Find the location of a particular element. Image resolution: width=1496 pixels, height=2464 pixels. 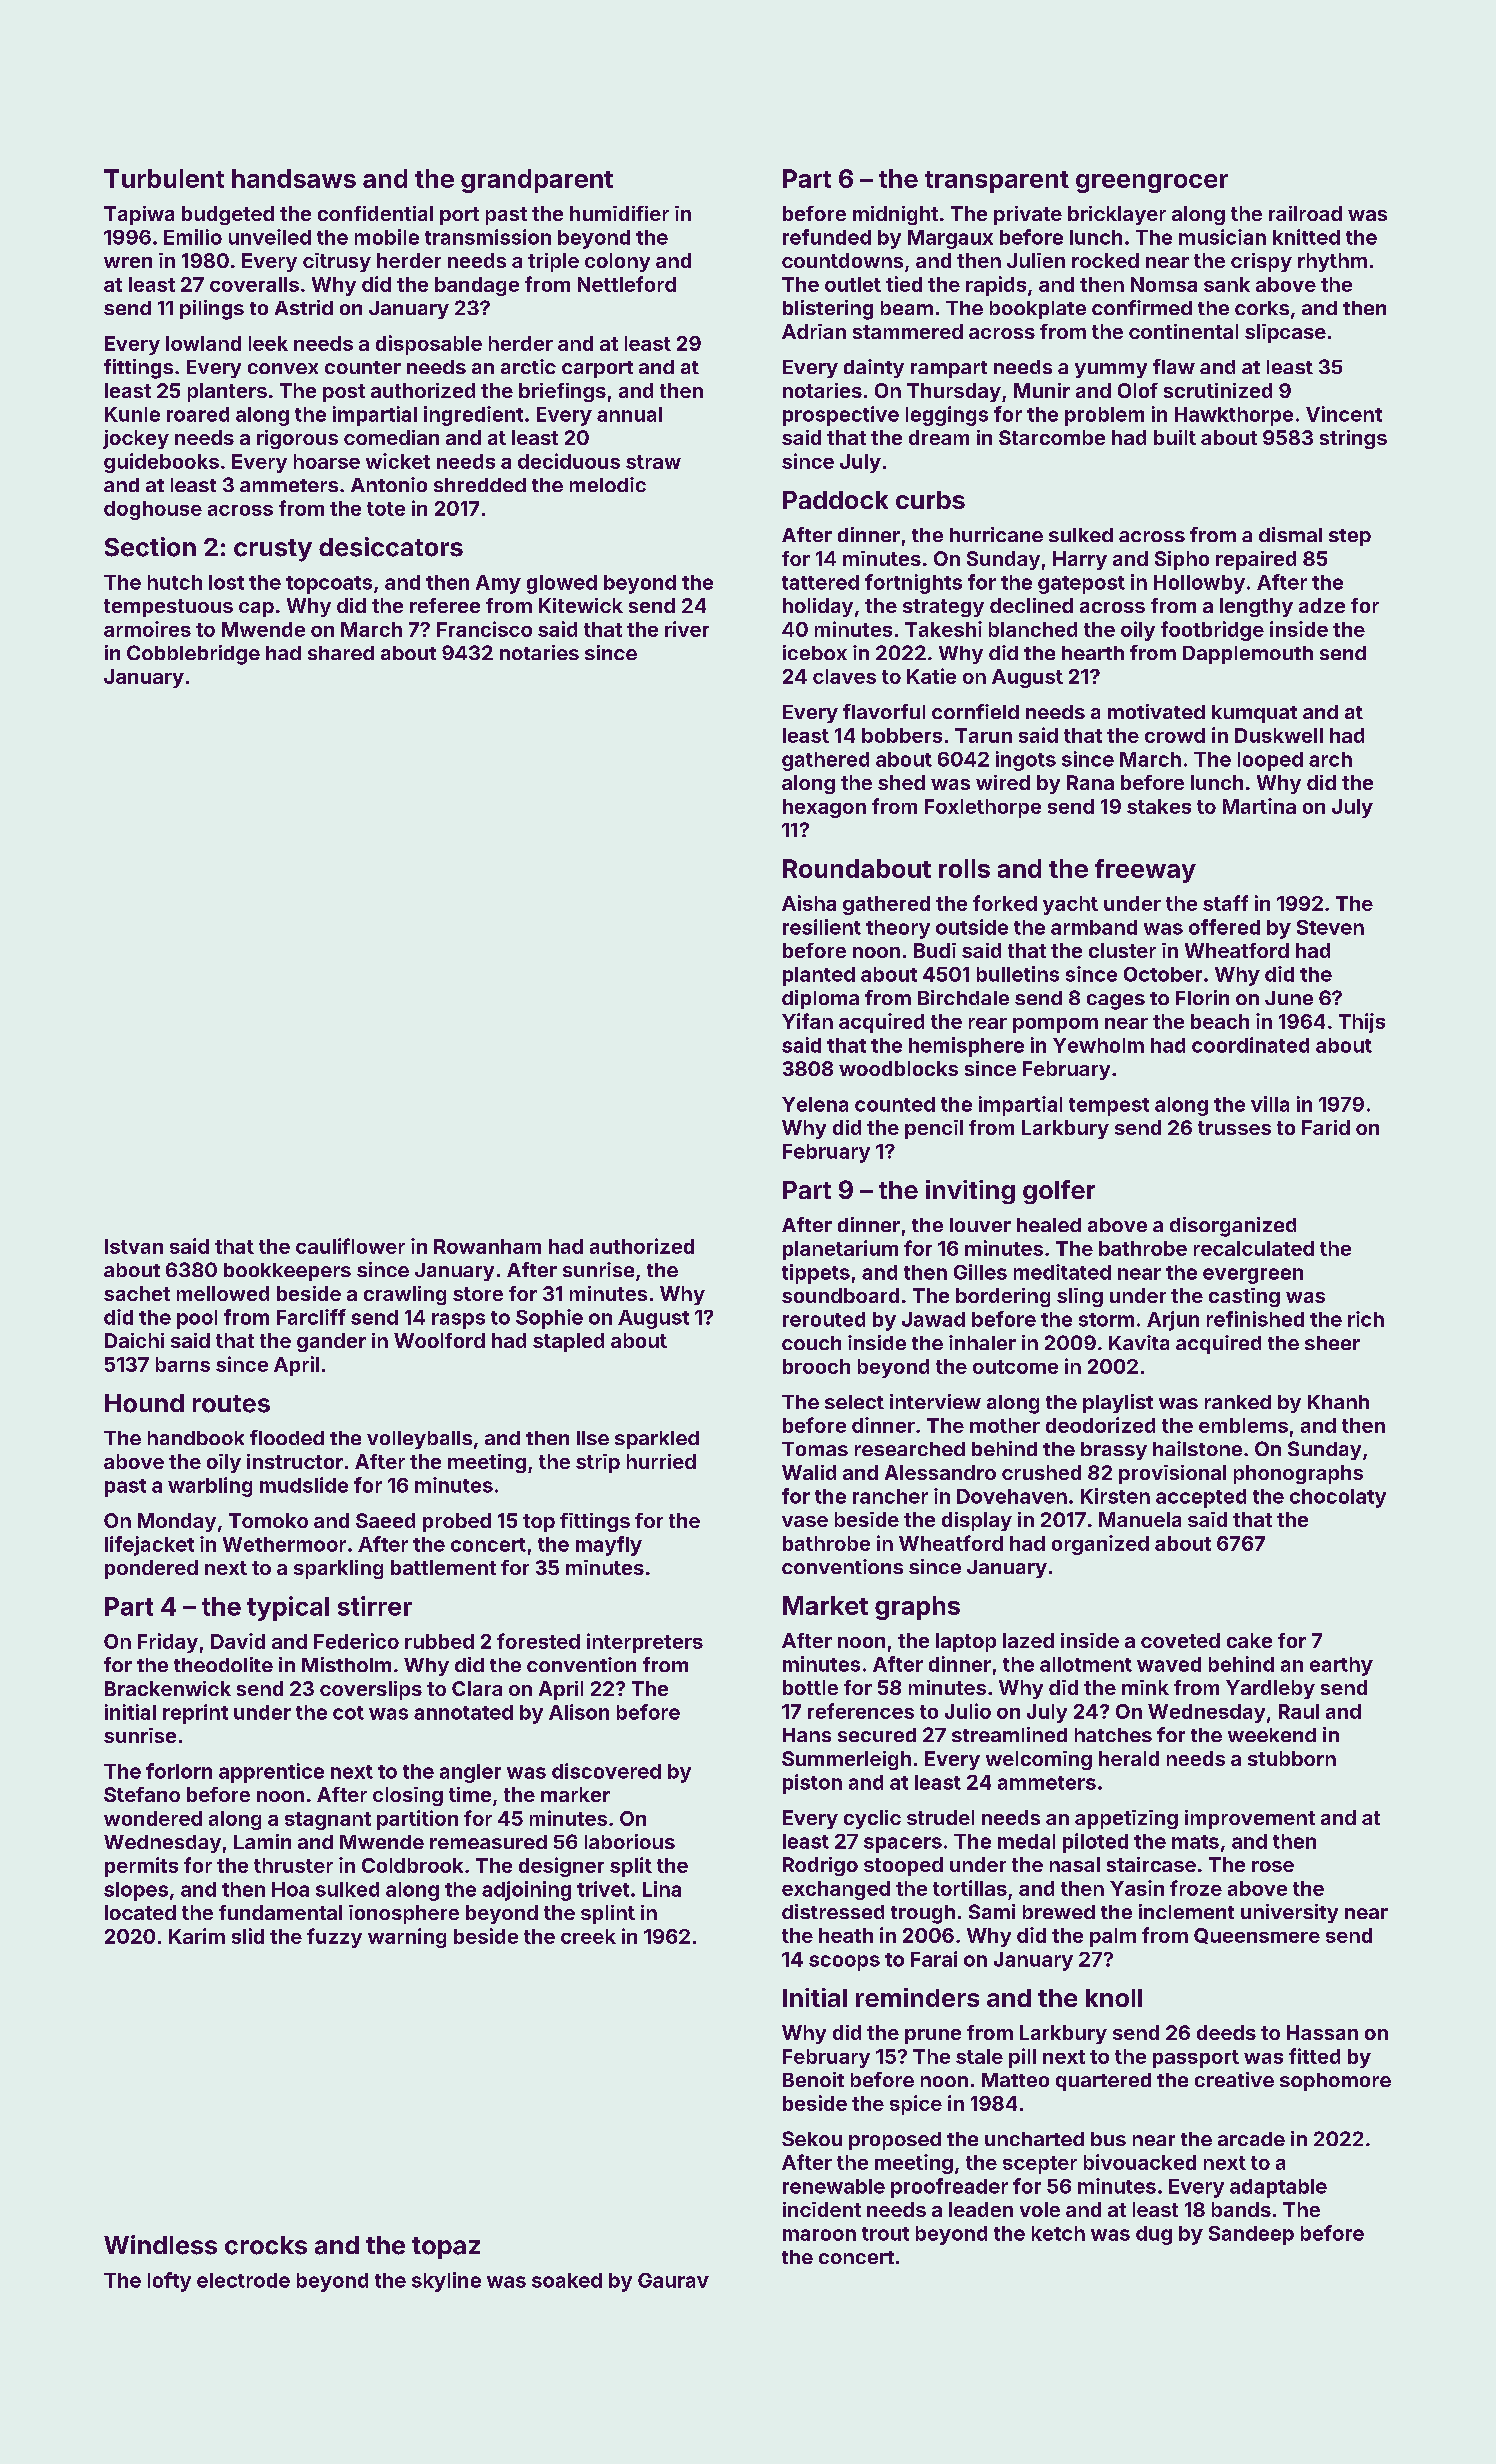

repaired is located at coordinates (1256, 560).
